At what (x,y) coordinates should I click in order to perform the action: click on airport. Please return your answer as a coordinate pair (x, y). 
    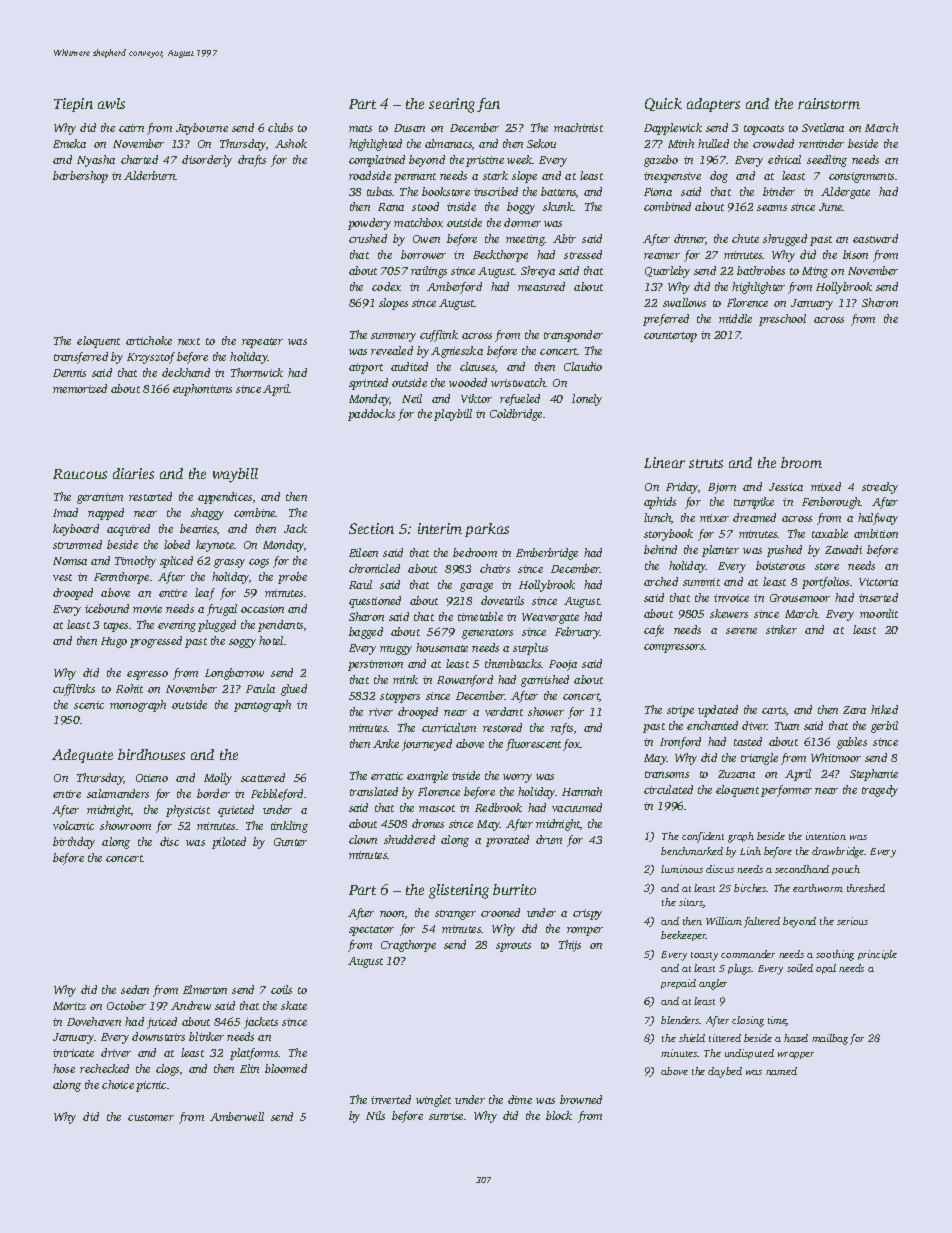
    Looking at the image, I should click on (366, 368).
